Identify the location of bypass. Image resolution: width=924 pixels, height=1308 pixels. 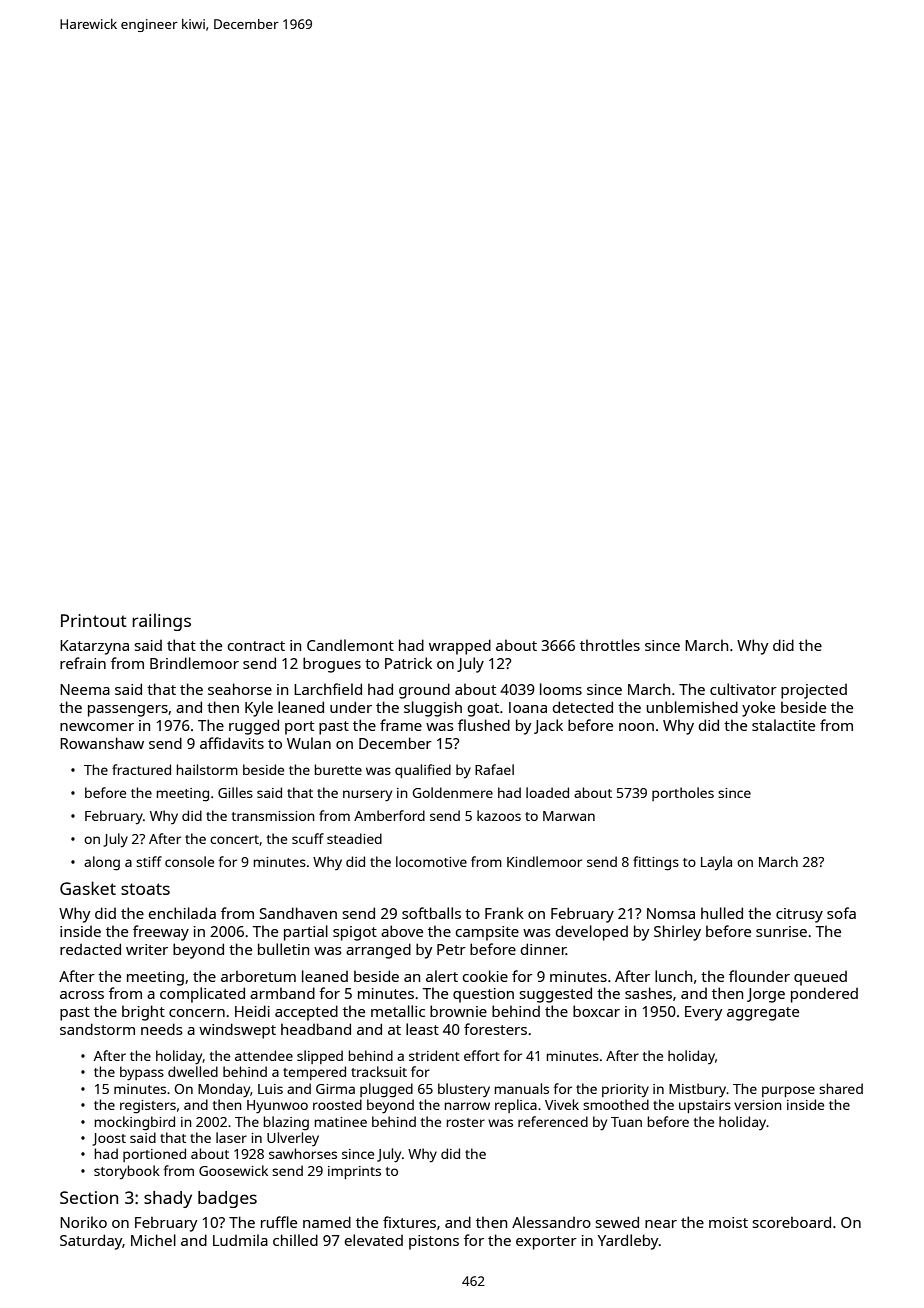
(142, 1073).
